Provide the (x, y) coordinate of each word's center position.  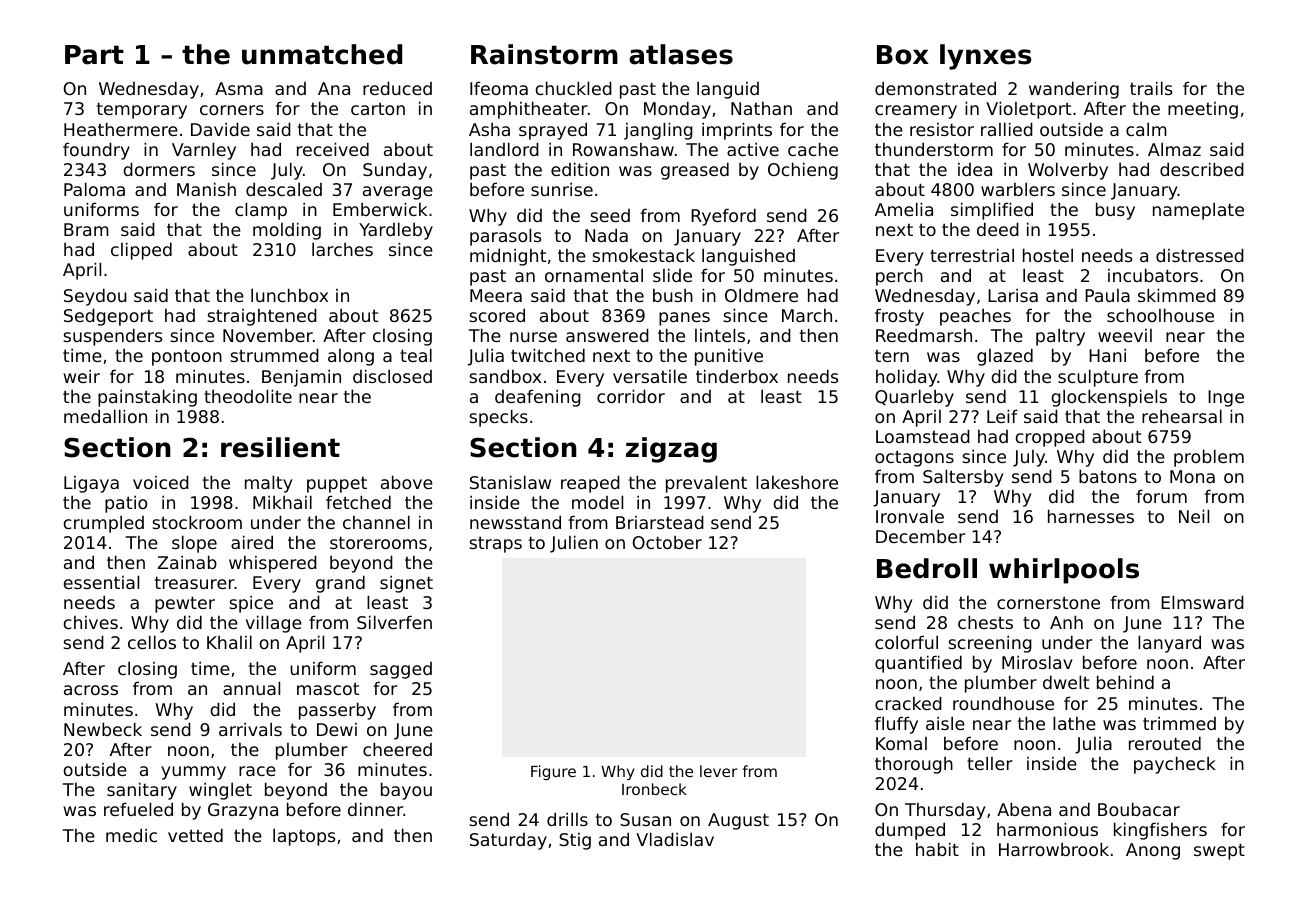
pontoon (187, 358)
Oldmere (761, 295)
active (753, 149)
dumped (910, 831)
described (1202, 169)
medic (131, 835)
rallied (1007, 129)
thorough (914, 765)
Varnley (204, 151)
